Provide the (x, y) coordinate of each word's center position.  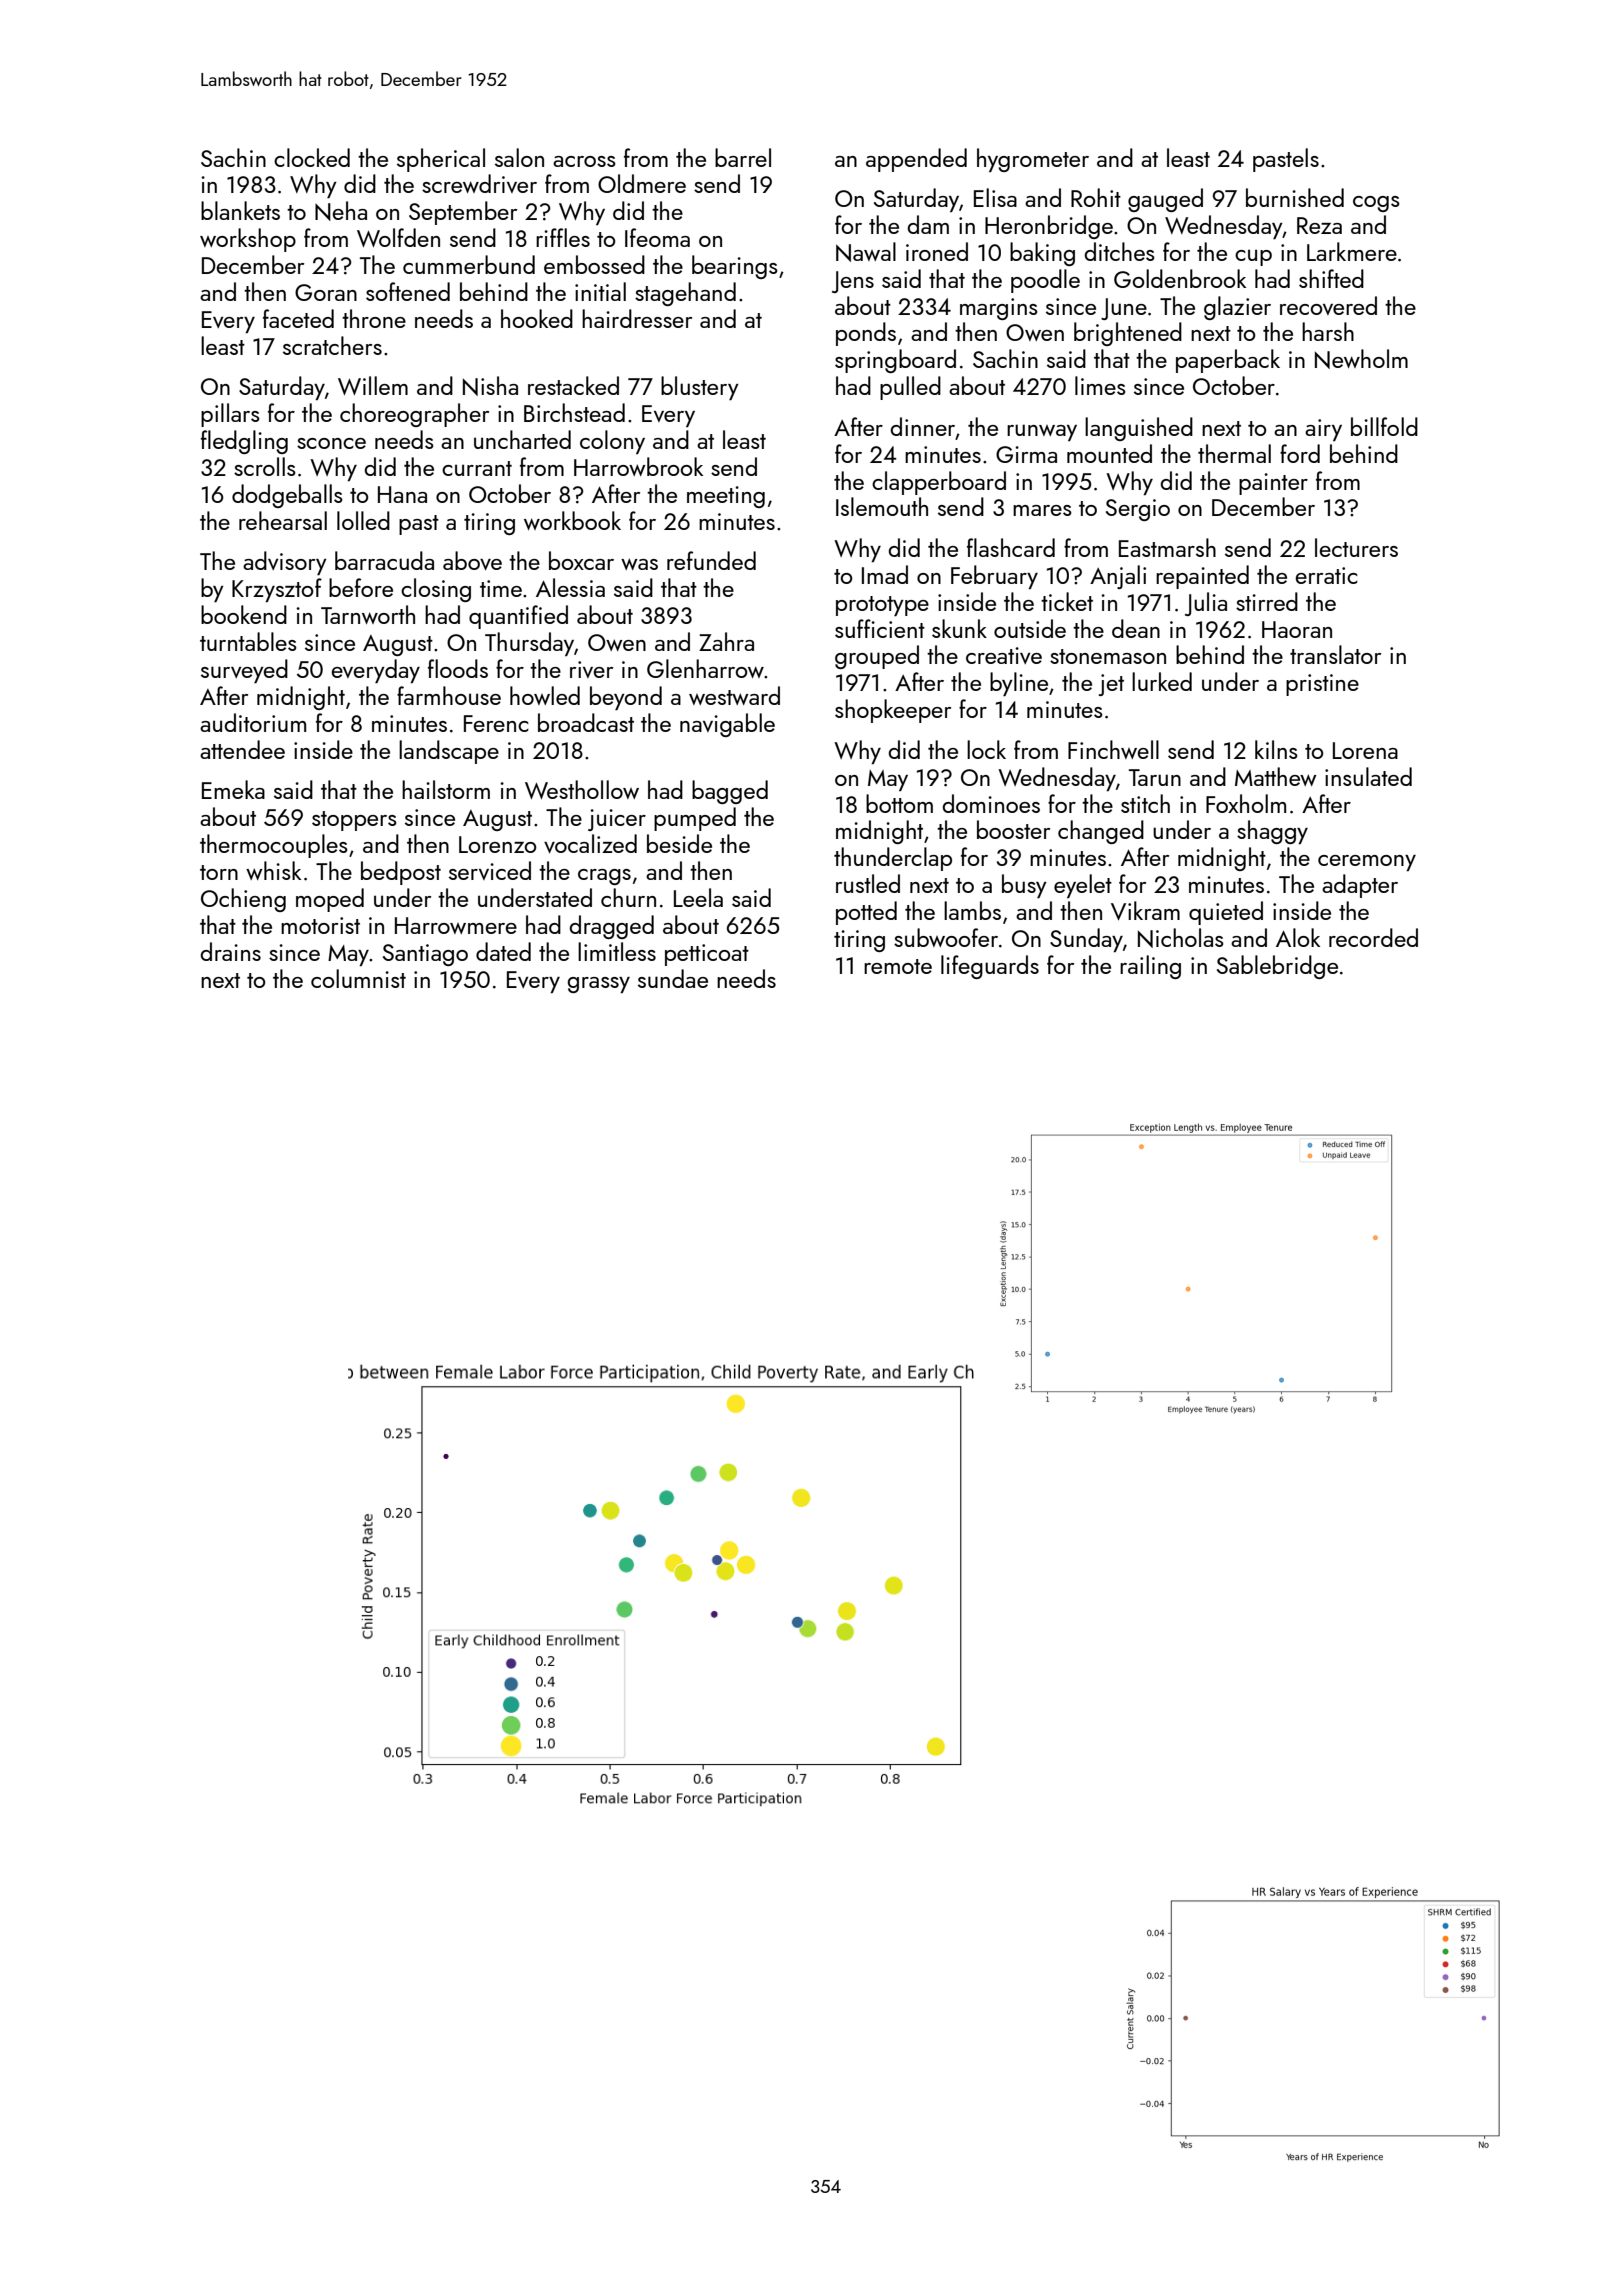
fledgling (244, 442)
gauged (1165, 200)
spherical (441, 160)
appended (916, 160)
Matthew (1276, 776)
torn (219, 872)
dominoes (991, 803)
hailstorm (446, 789)
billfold (1384, 426)
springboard (895, 361)
